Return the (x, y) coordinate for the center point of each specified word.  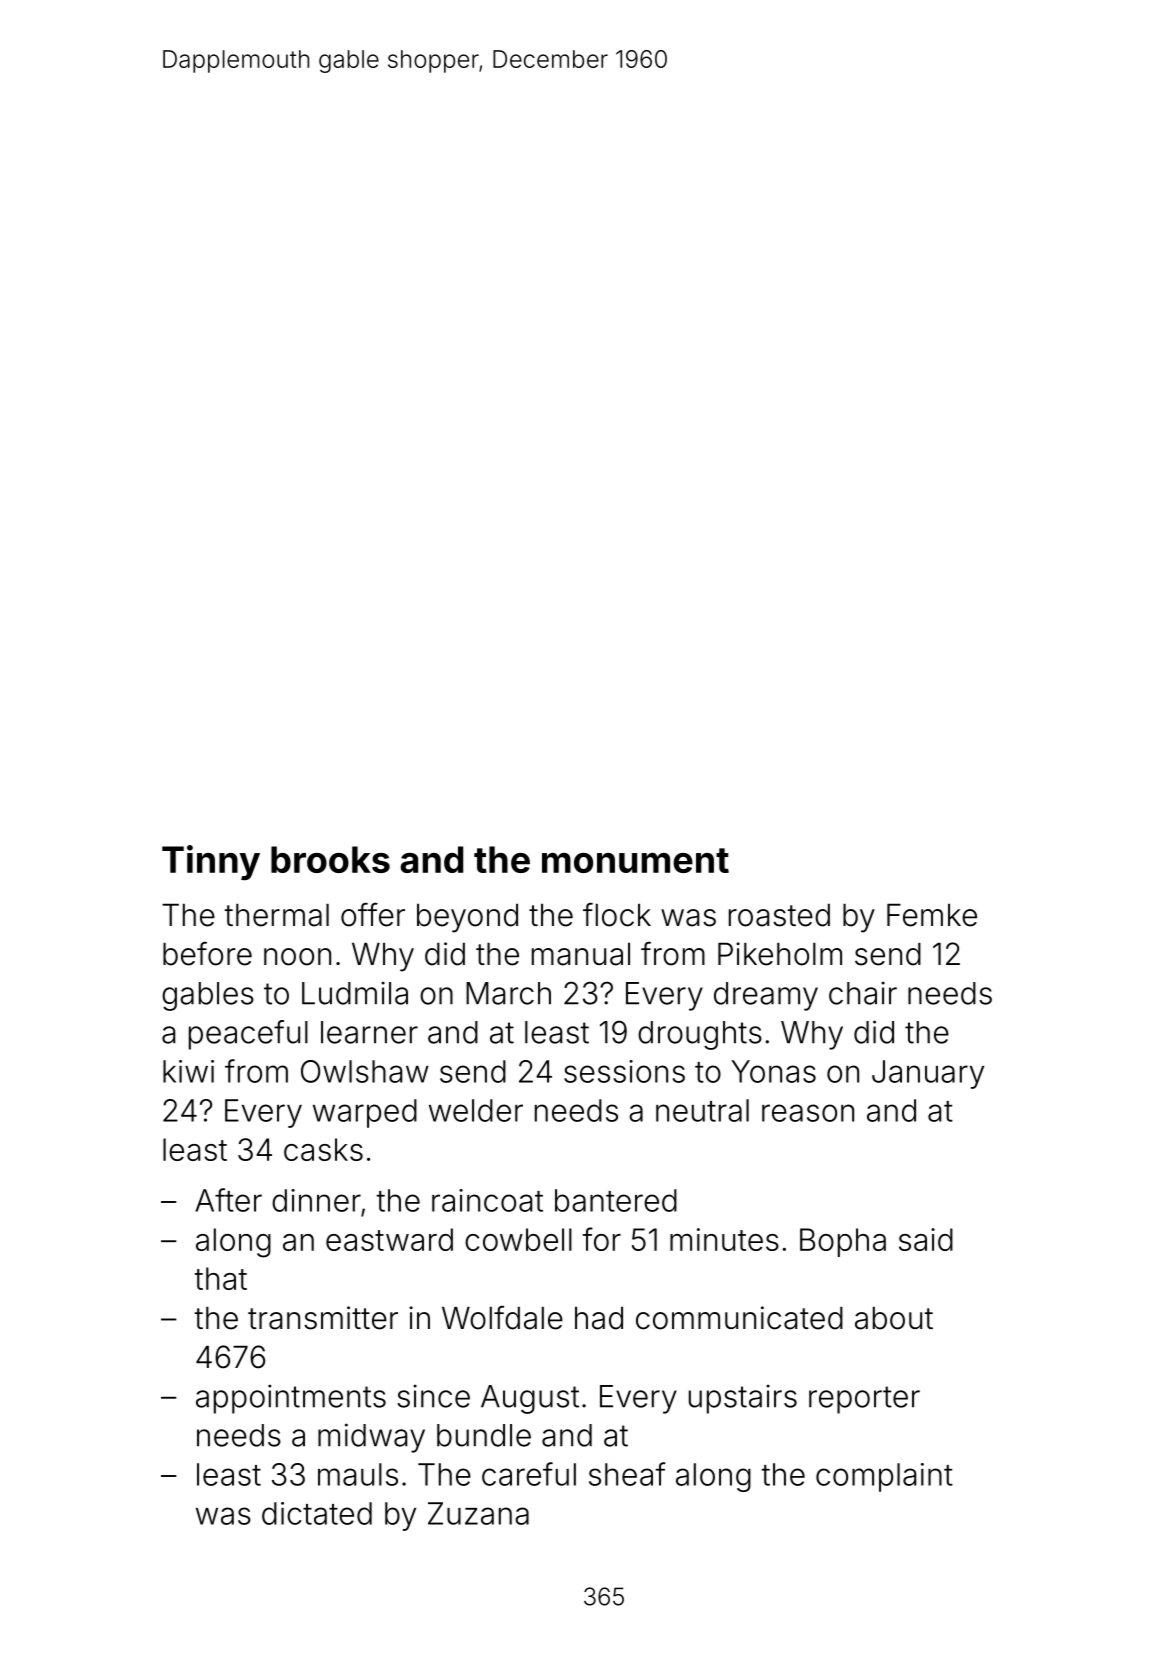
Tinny (211, 862)
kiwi (188, 1071)
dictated (317, 1513)
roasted (779, 915)
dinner (316, 1200)
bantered (616, 1200)
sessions (624, 1071)
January (928, 1074)
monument (635, 860)
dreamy (766, 996)
